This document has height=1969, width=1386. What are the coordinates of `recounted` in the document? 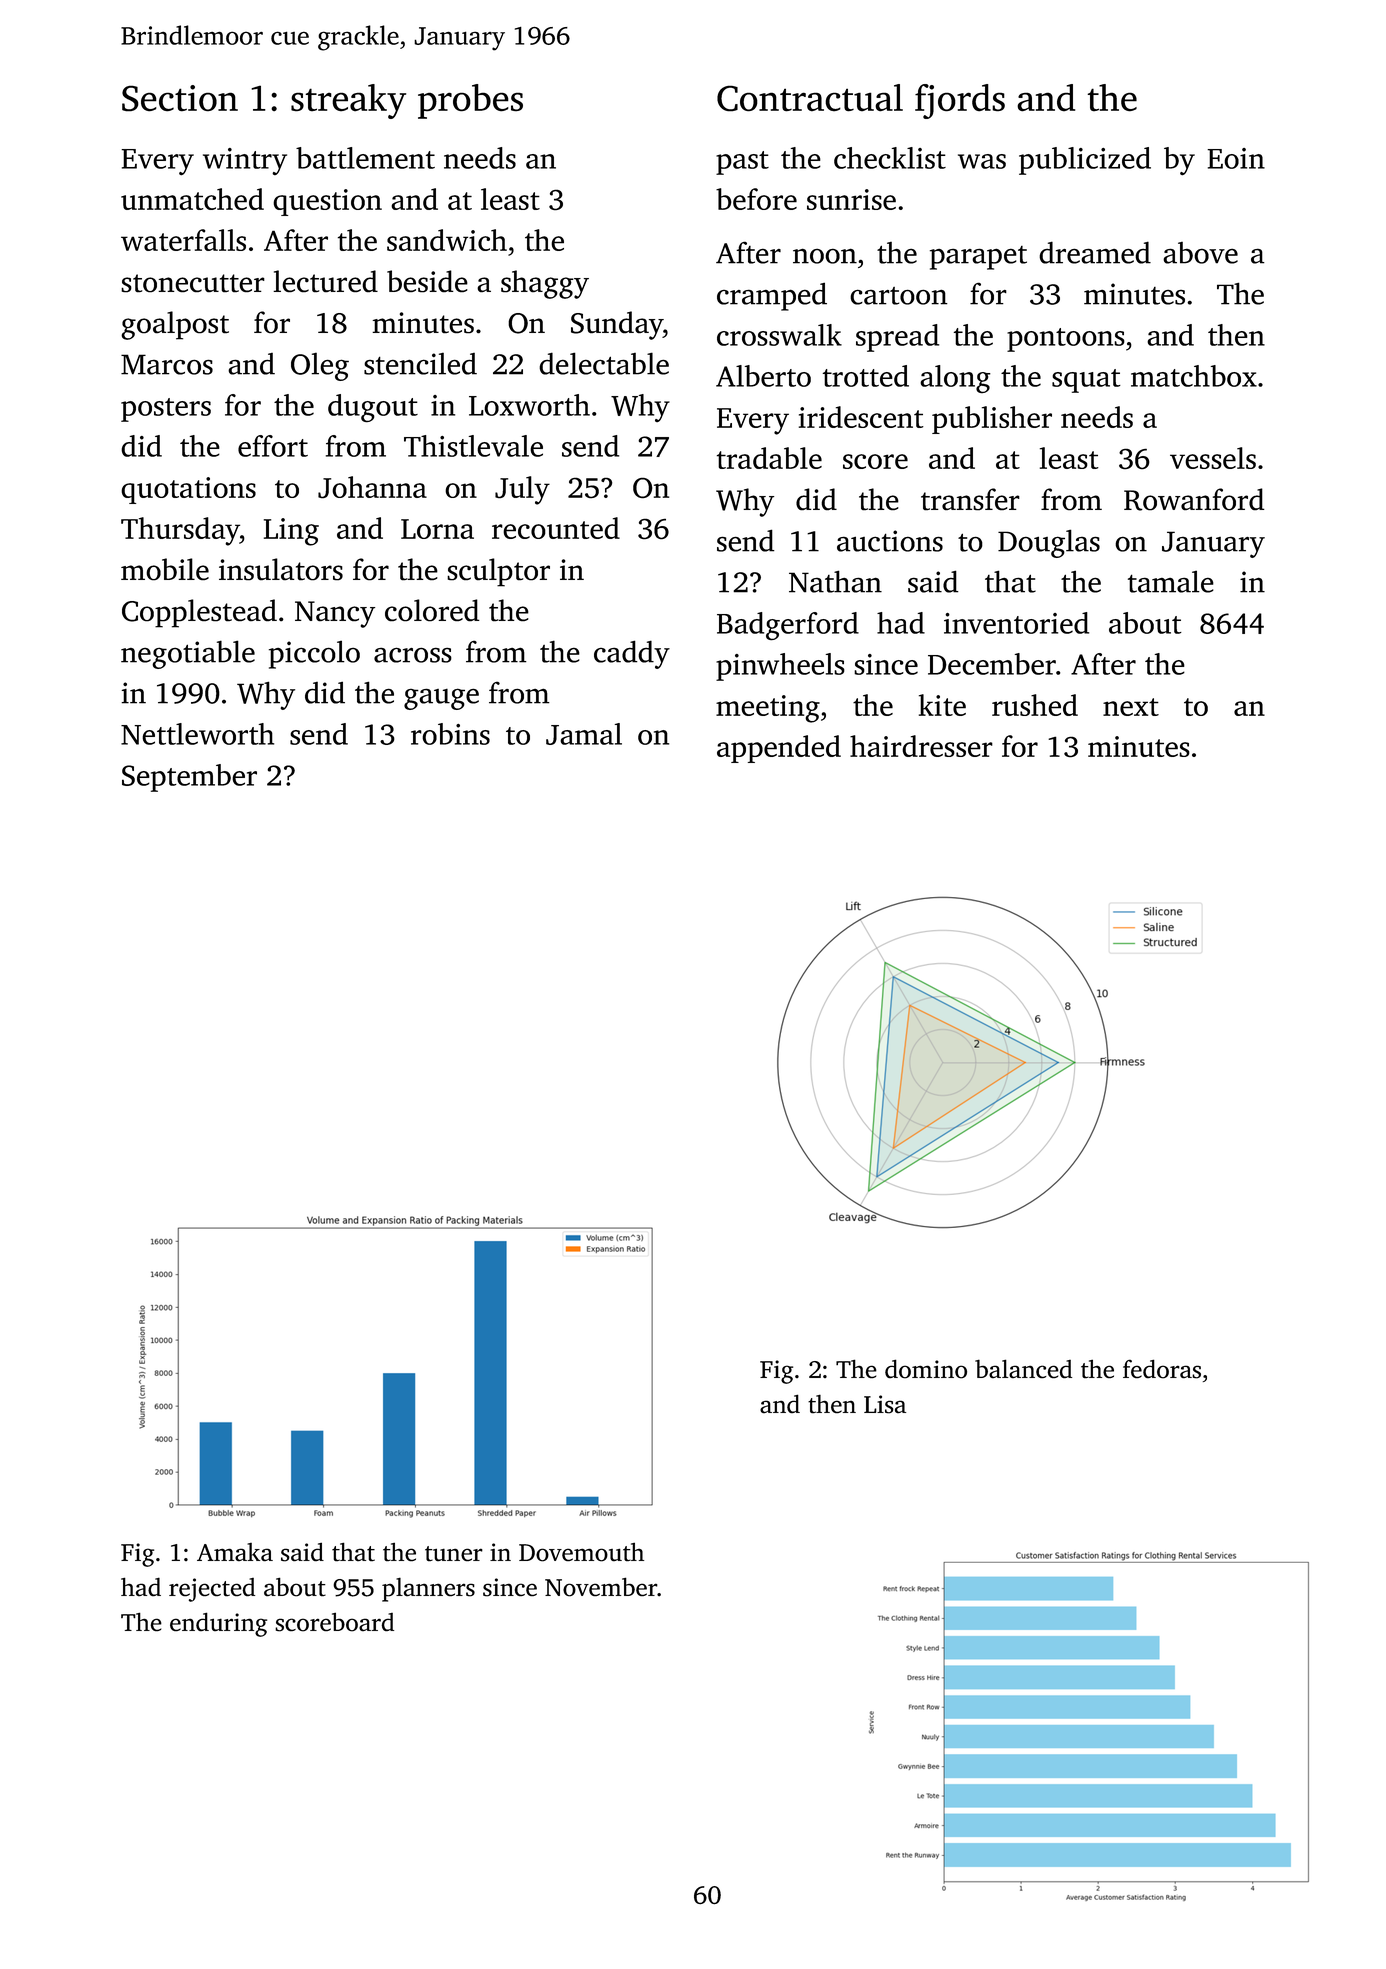 It's located at (556, 528).
